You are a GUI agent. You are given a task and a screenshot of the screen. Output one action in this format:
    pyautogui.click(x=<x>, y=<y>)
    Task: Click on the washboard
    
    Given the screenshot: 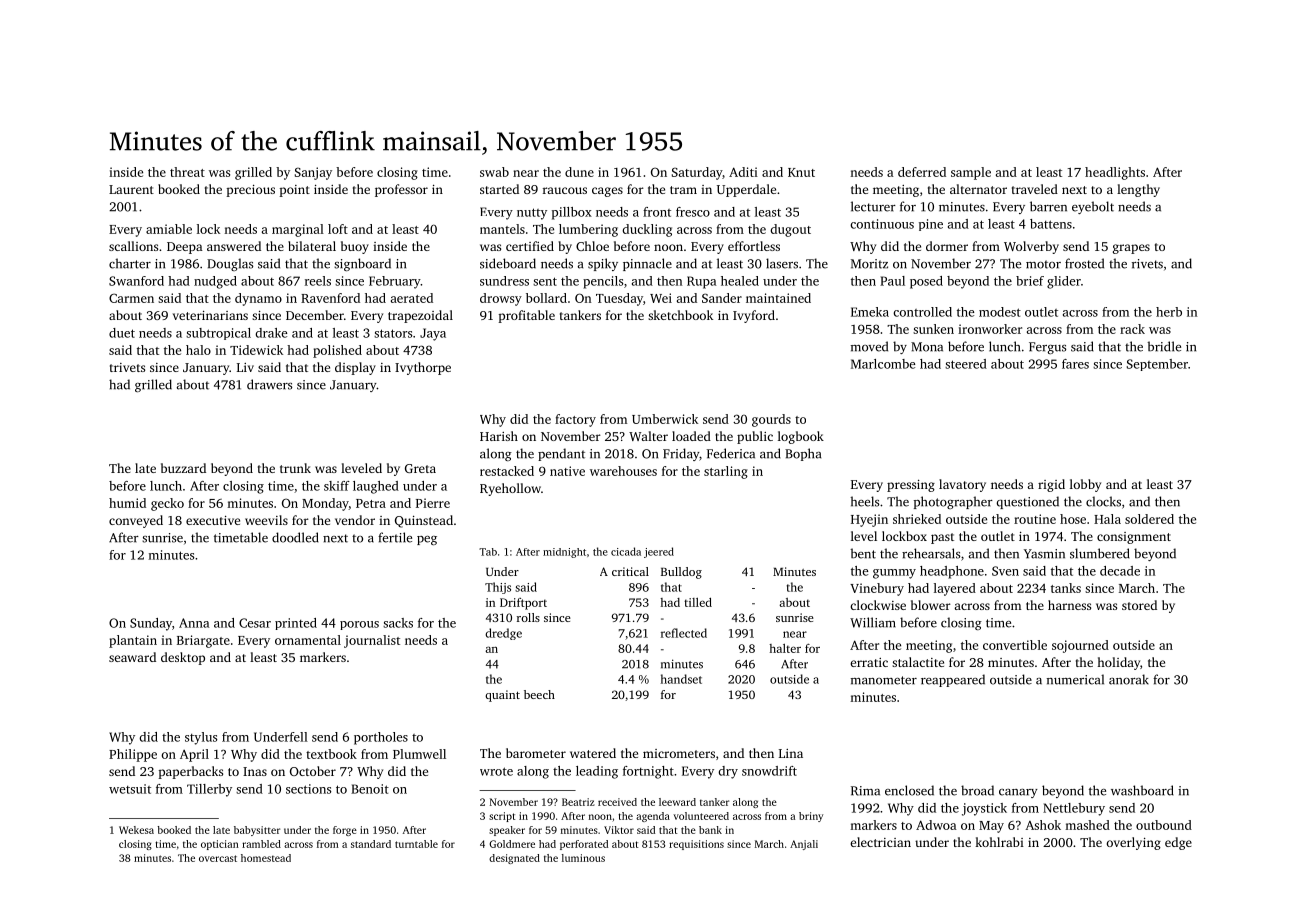 What is the action you would take?
    pyautogui.click(x=1142, y=790)
